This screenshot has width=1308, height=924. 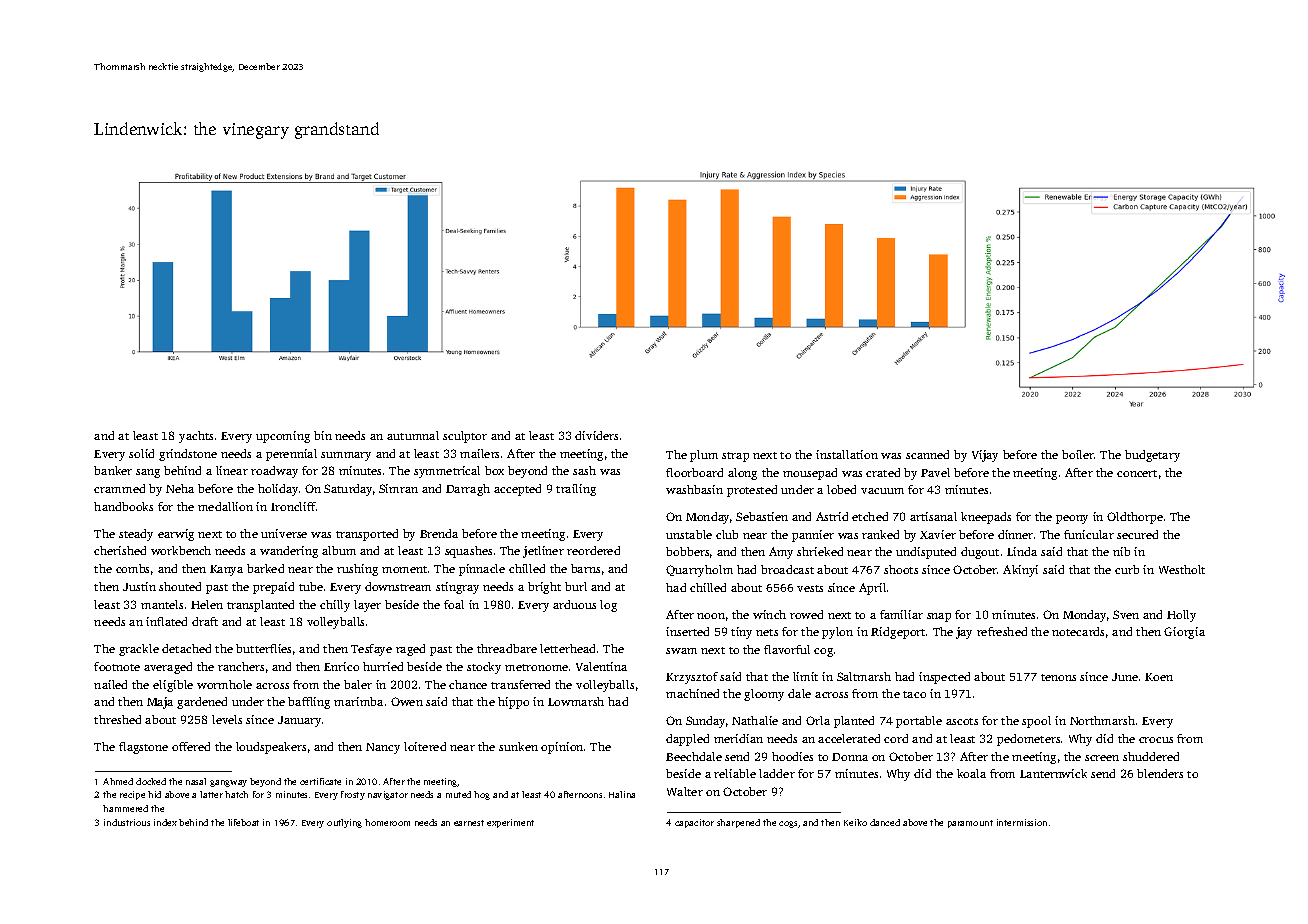 I want to click on experiment, so click(x=510, y=823).
